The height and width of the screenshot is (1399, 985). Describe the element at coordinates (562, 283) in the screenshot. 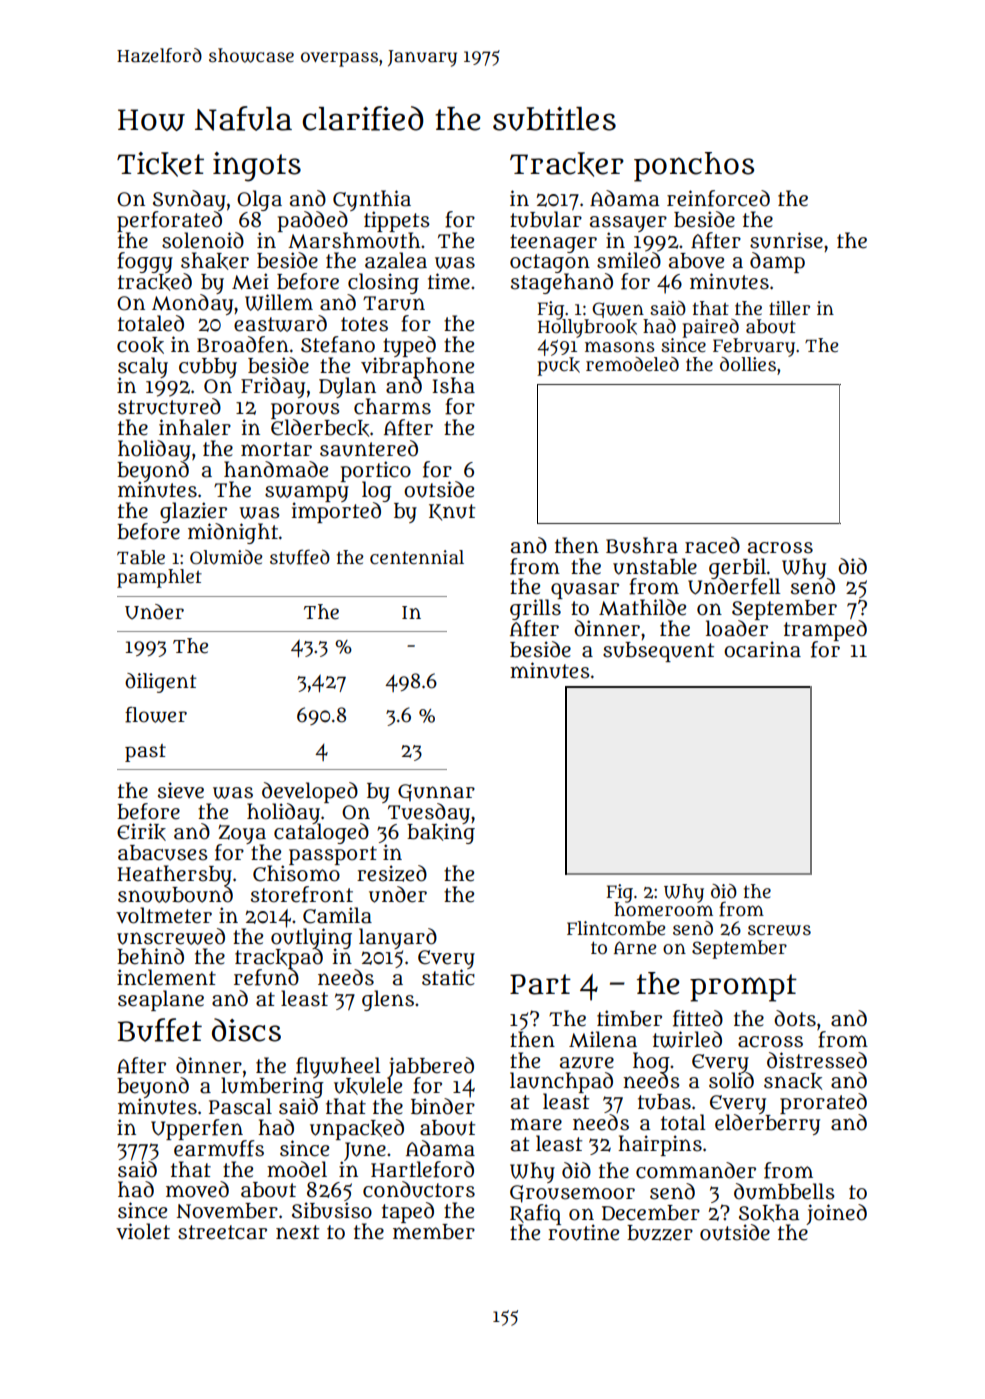

I see `stagehand` at that location.
